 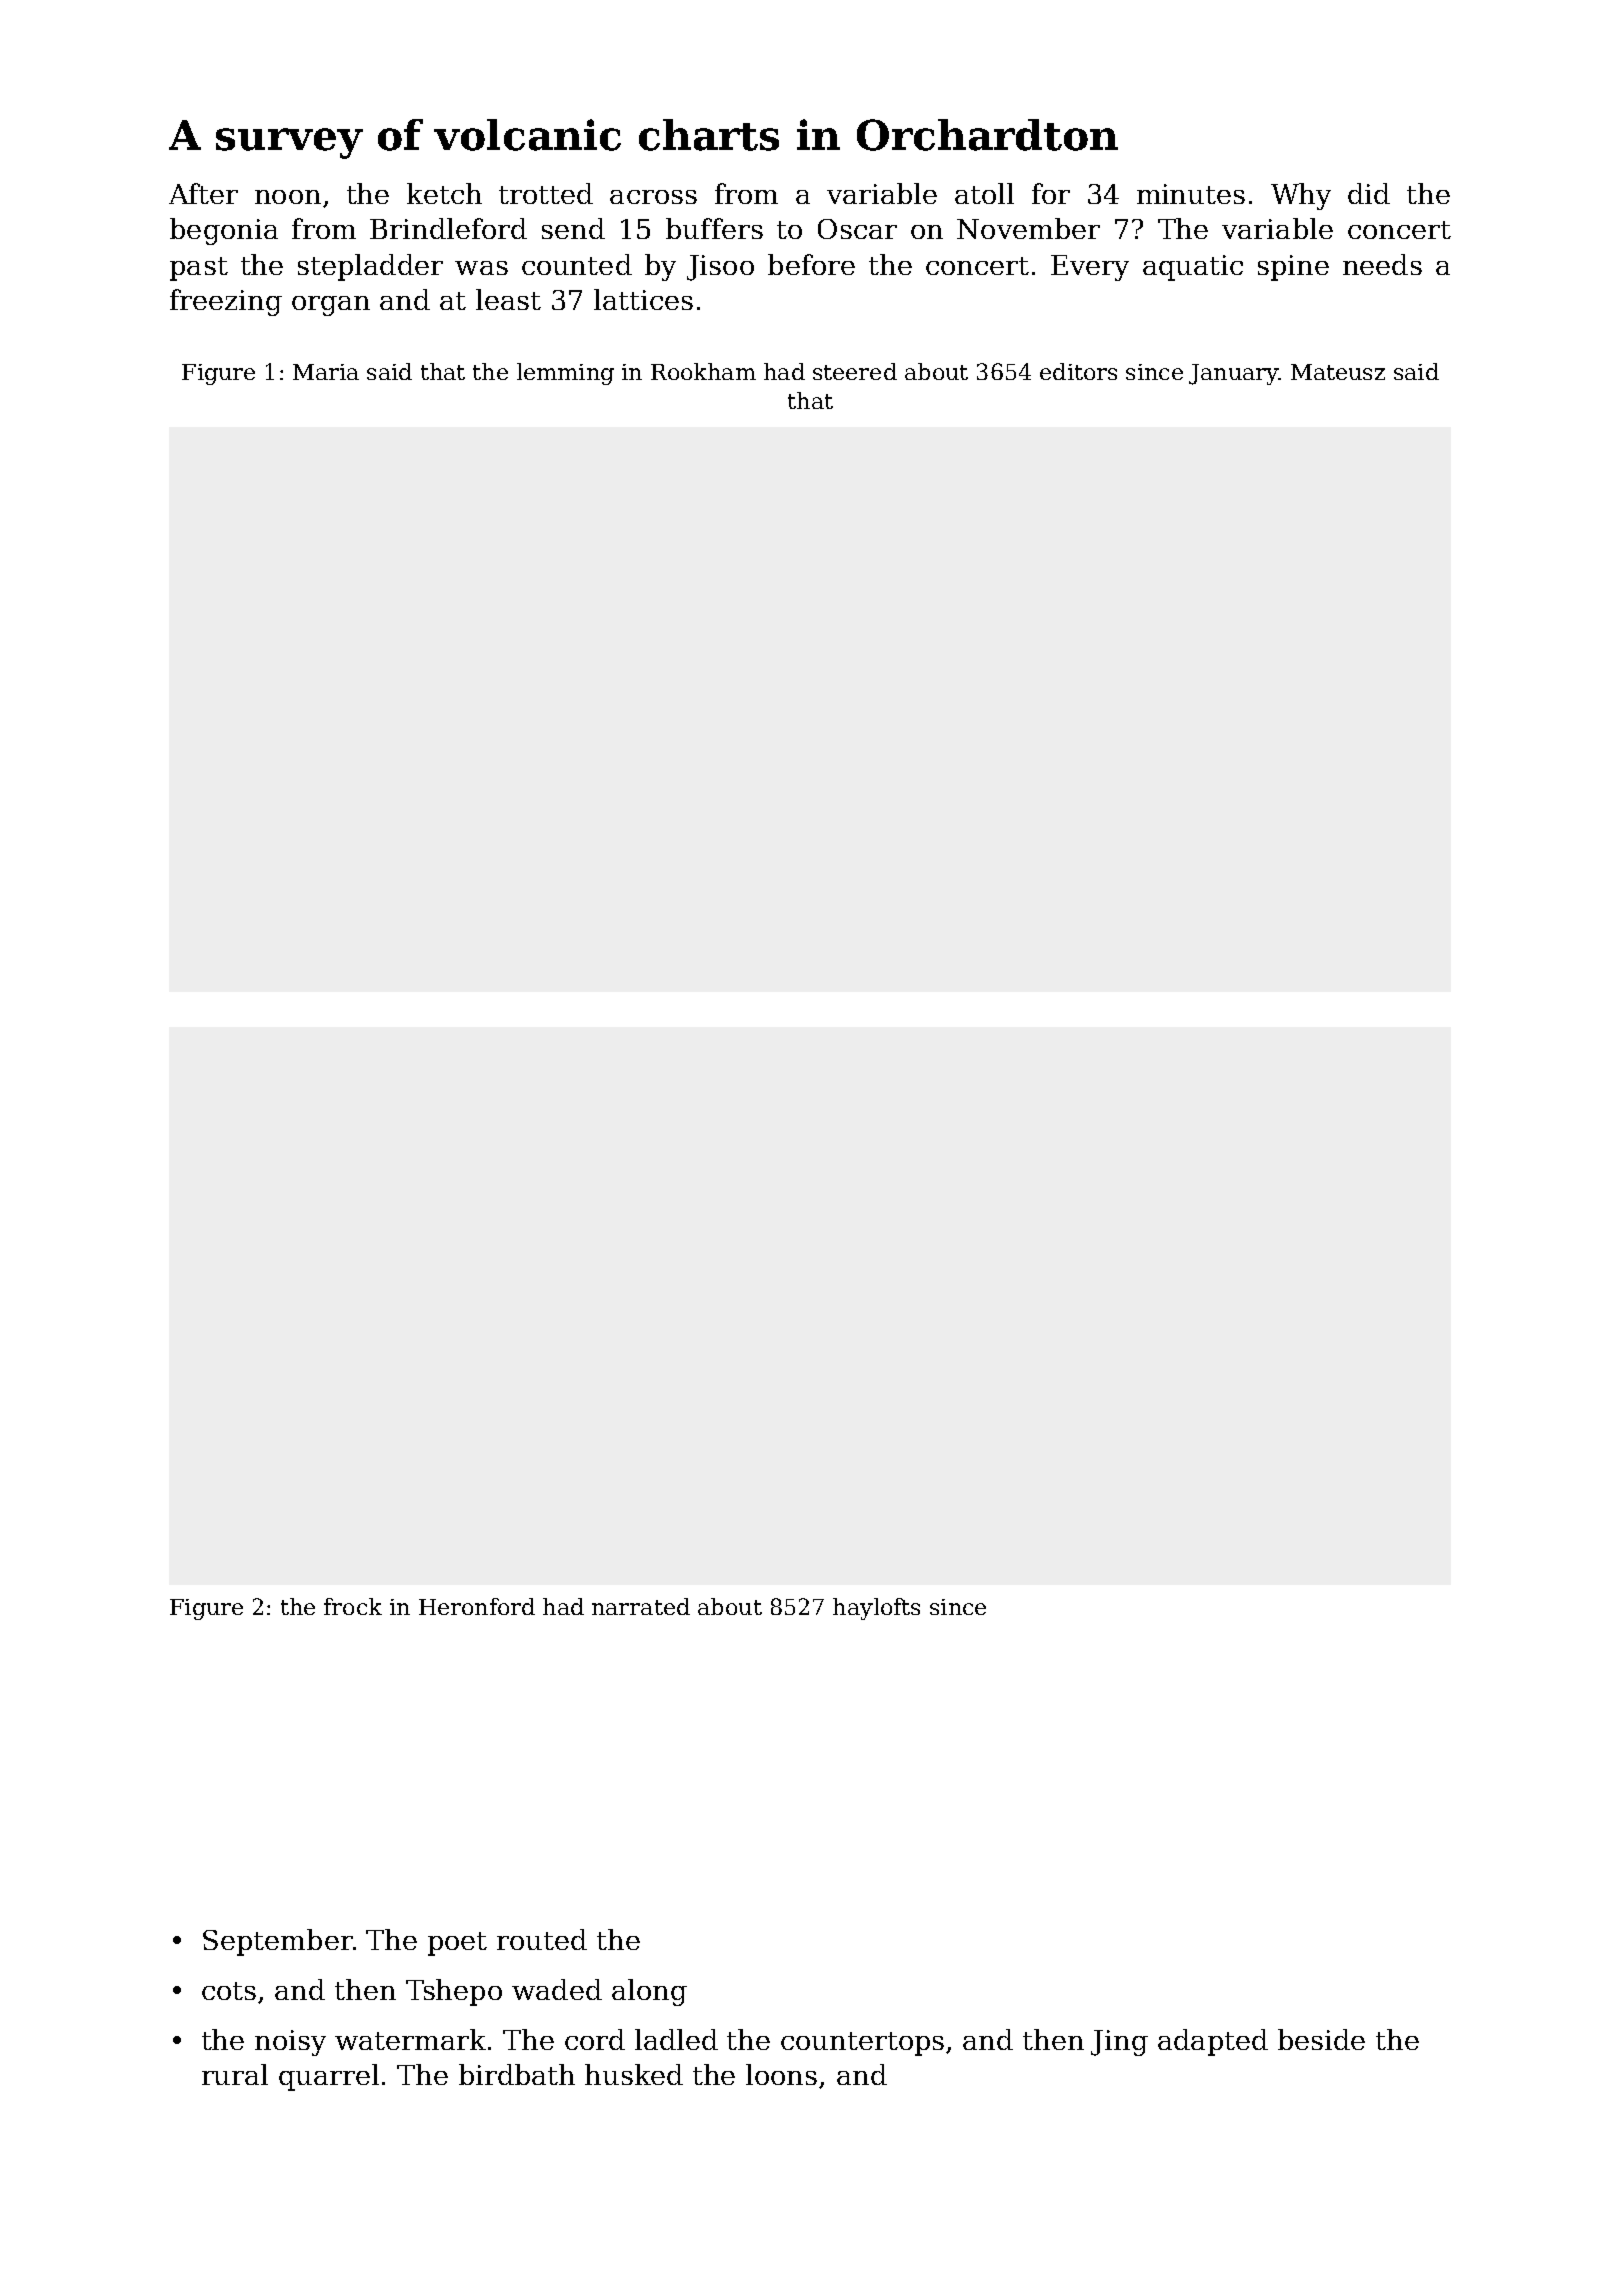 What do you see at coordinates (857, 229) in the screenshot?
I see `Oscar` at bounding box center [857, 229].
